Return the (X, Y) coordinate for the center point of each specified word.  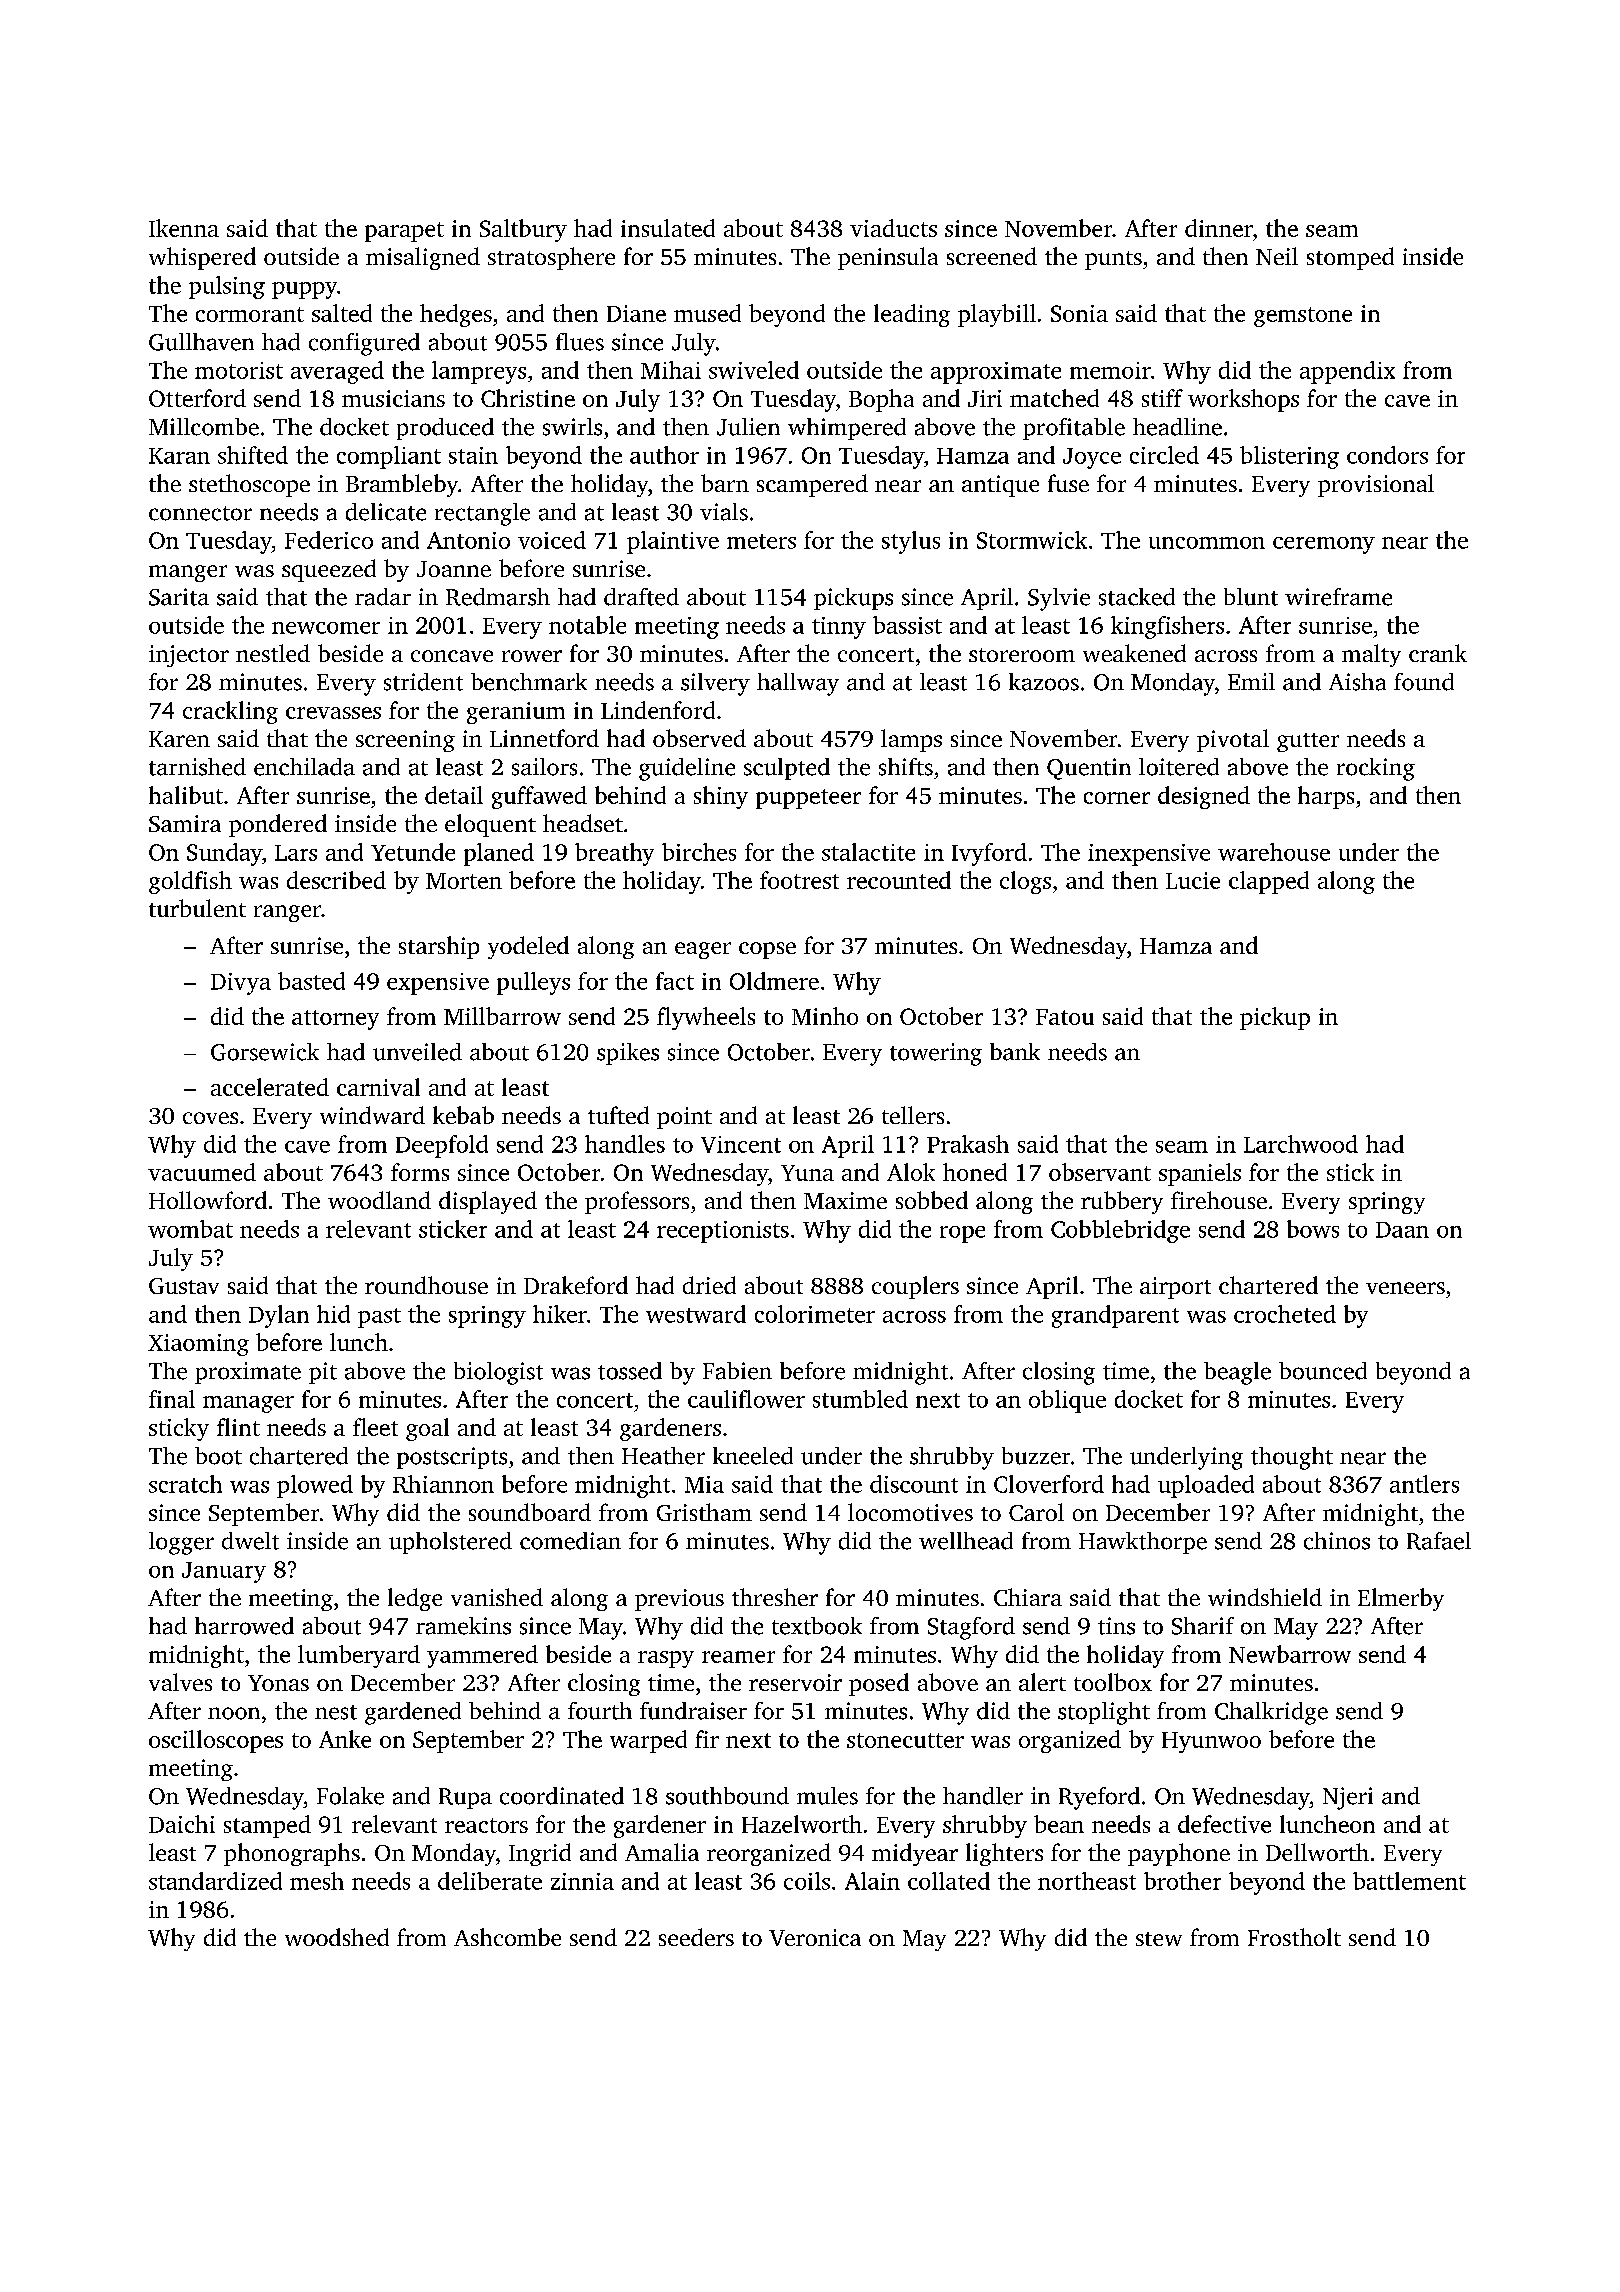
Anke (345, 1739)
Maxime (845, 1200)
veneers (1405, 1288)
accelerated (270, 1087)
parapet (404, 232)
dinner (1219, 228)
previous (679, 1600)
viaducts (893, 228)
